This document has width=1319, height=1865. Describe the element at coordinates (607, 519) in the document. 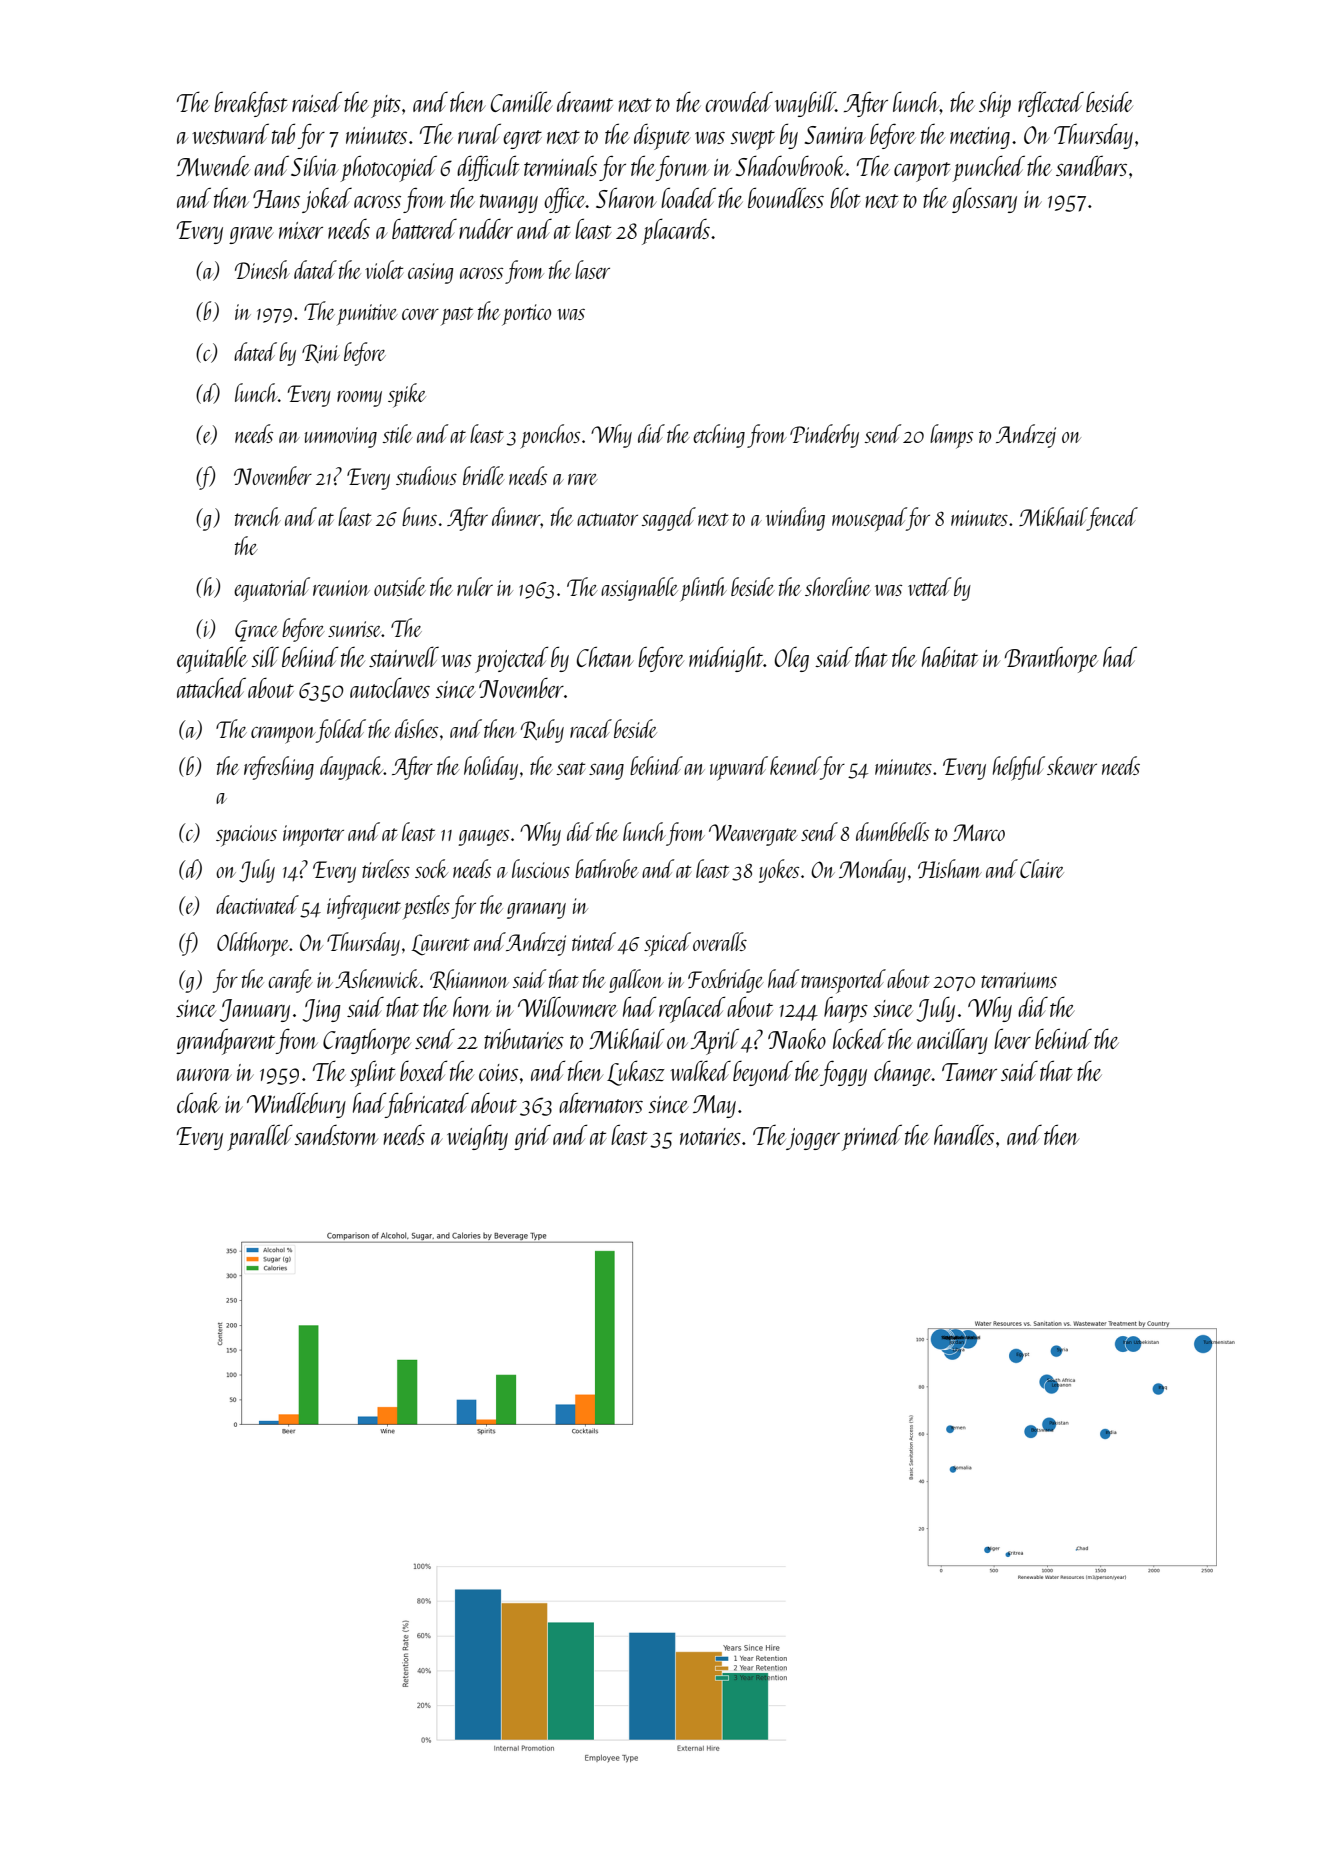

I see `actuator` at that location.
